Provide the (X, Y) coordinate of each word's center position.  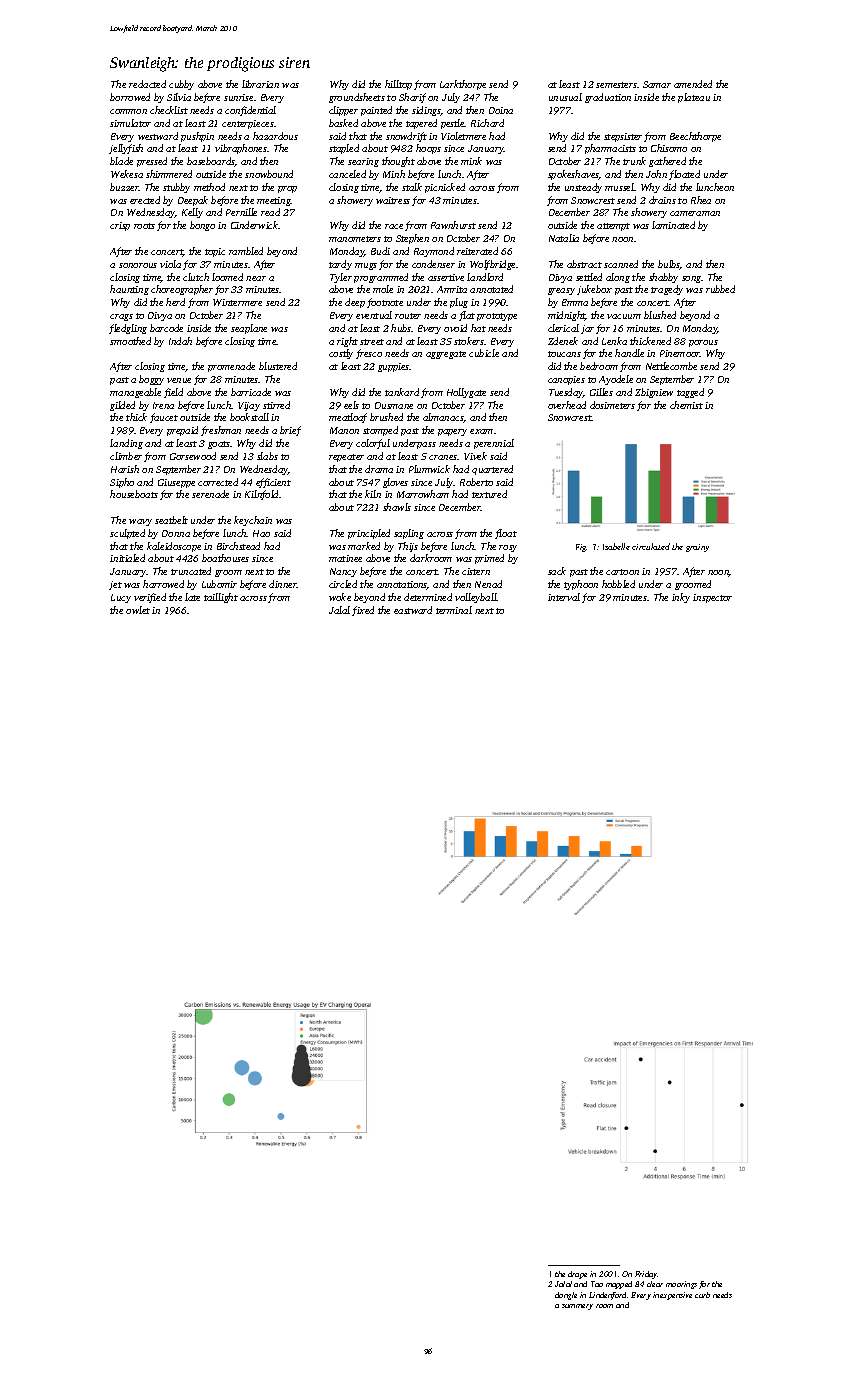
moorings (681, 1285)
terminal (454, 610)
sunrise (238, 97)
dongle (566, 1296)
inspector (712, 598)
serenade (210, 494)
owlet (138, 610)
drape (577, 1275)
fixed (363, 611)
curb (702, 1295)
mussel (619, 187)
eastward (413, 610)
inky (681, 598)
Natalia (564, 238)
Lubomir (219, 584)
